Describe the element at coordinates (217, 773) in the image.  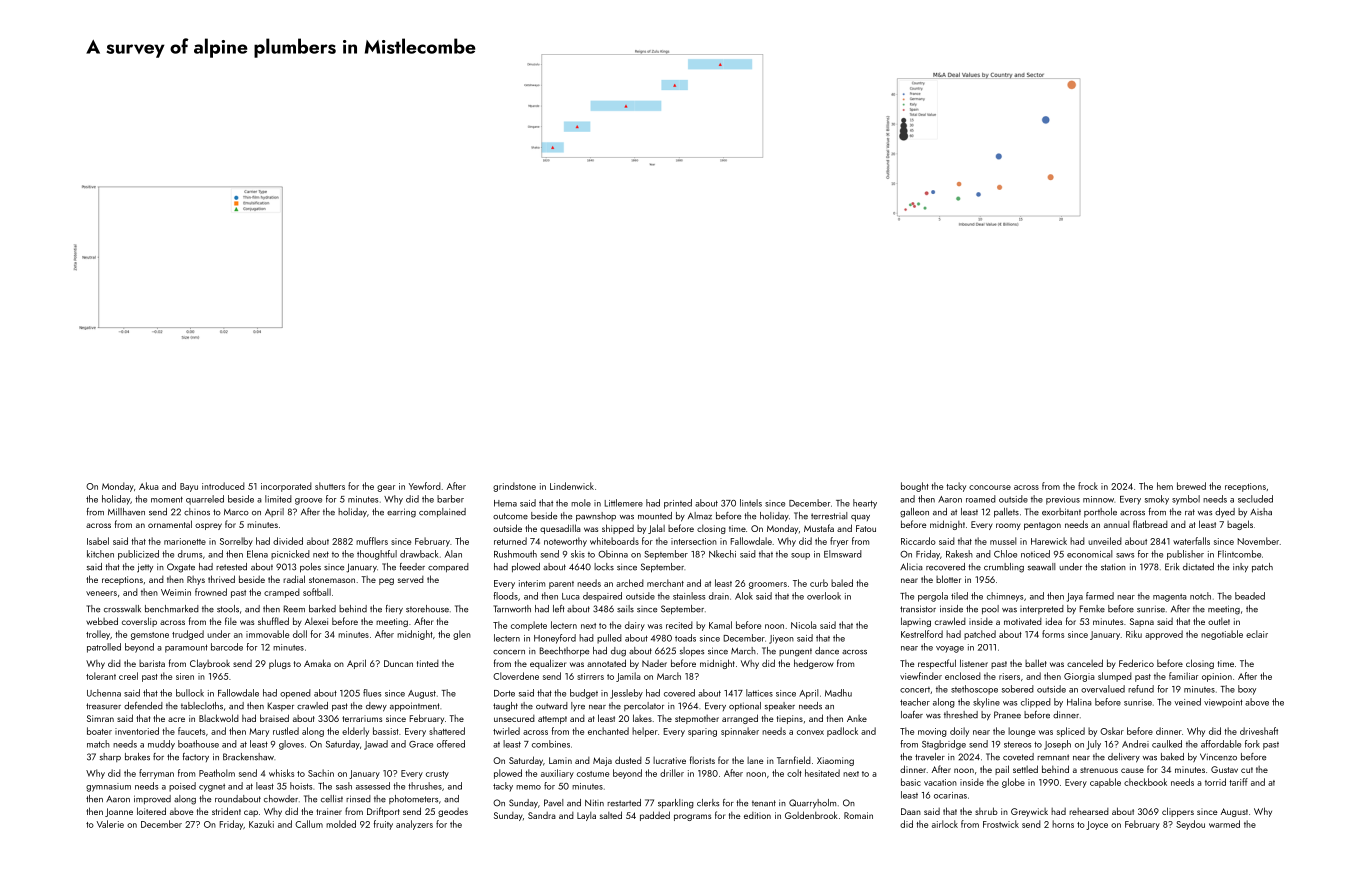
I see `Peatholm` at that location.
